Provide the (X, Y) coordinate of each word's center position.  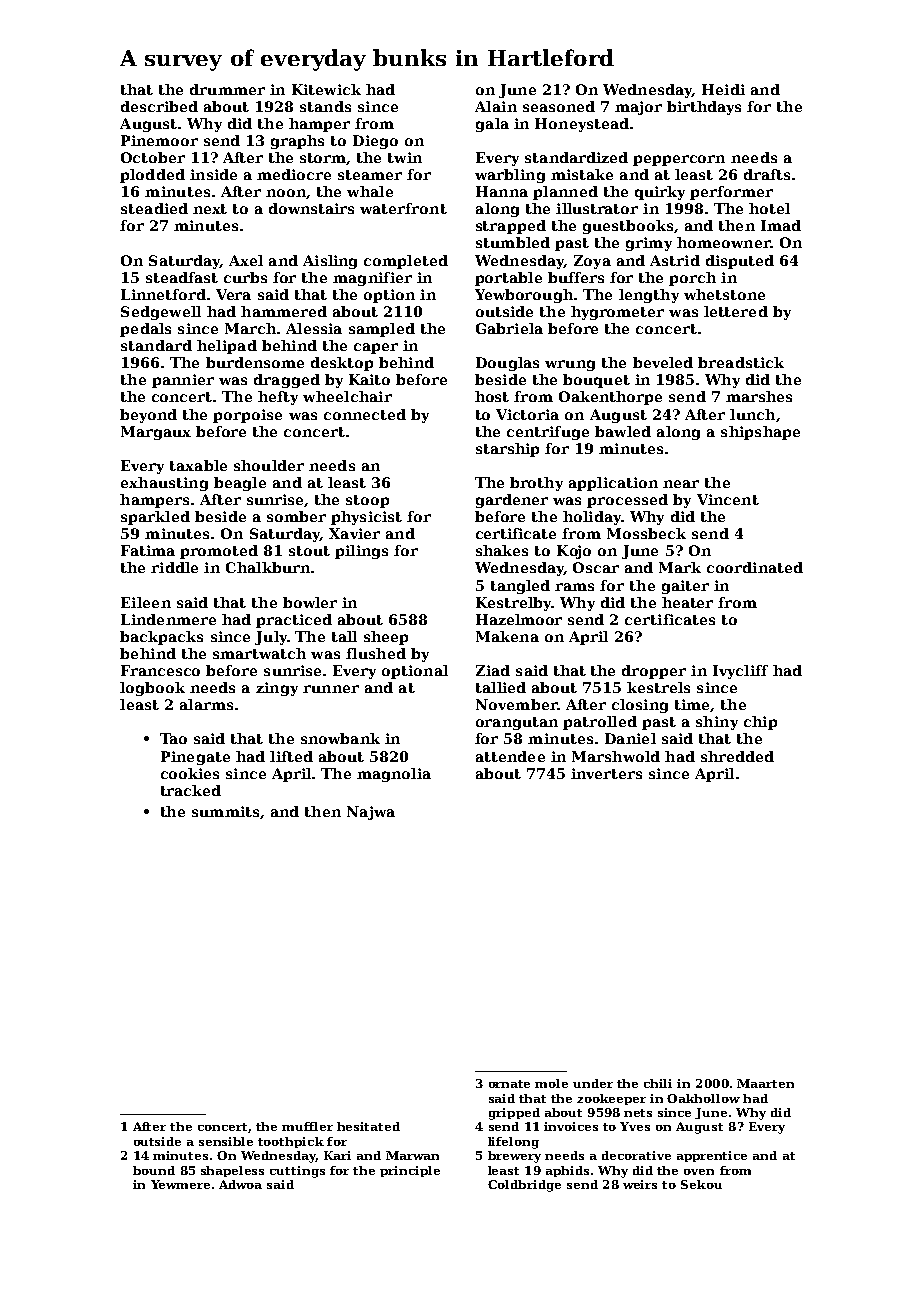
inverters (606, 773)
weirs (640, 1184)
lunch (752, 414)
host (492, 396)
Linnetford (163, 294)
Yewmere (180, 1184)
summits (225, 811)
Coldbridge (524, 1186)
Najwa (371, 813)
